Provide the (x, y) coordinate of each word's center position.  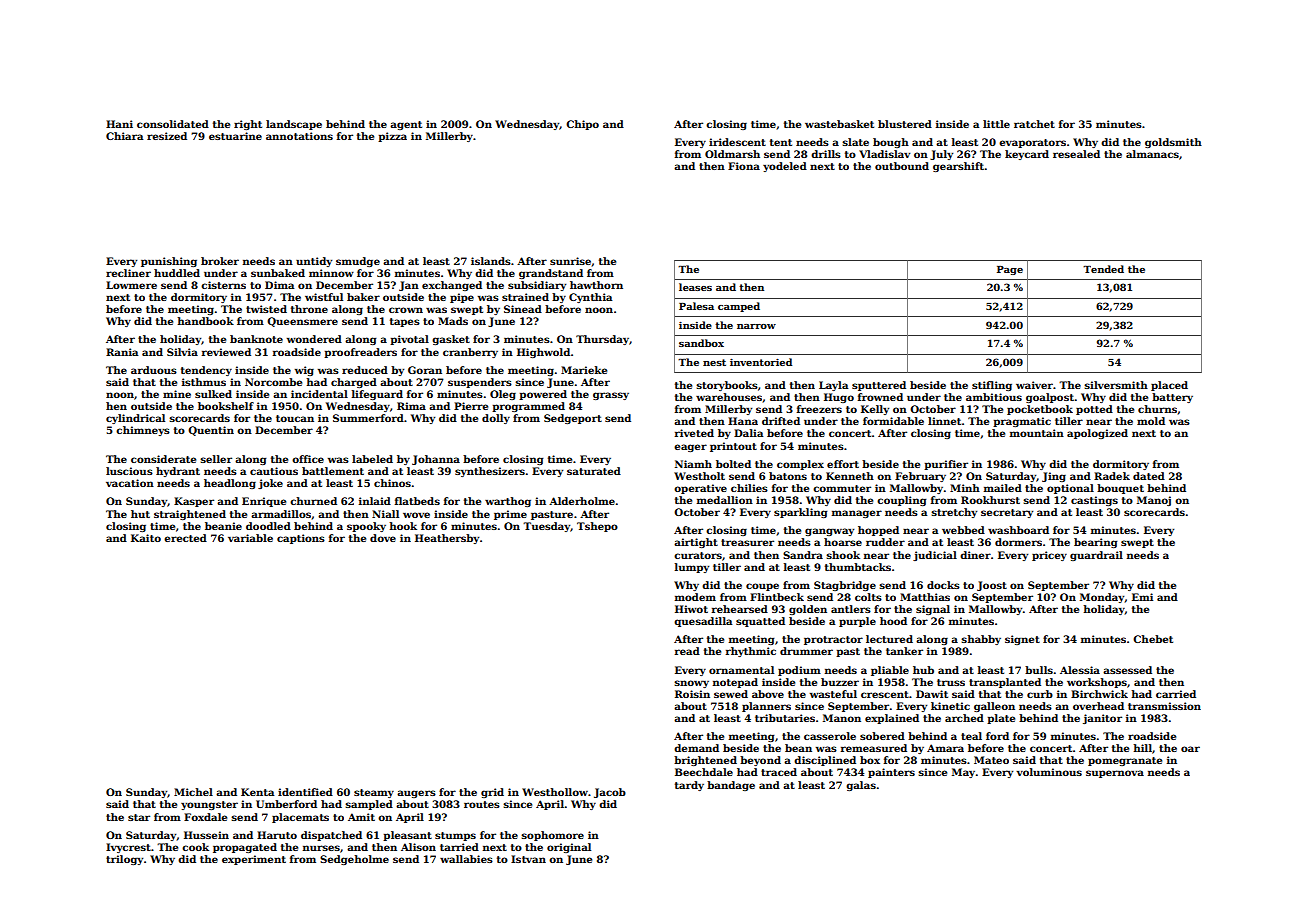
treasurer (747, 542)
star (139, 817)
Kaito (146, 538)
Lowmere (131, 285)
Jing (1054, 477)
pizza (392, 137)
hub (923, 670)
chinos (392, 483)
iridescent (737, 142)
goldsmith (1173, 143)
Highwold (543, 353)
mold (1151, 421)
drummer (806, 651)
